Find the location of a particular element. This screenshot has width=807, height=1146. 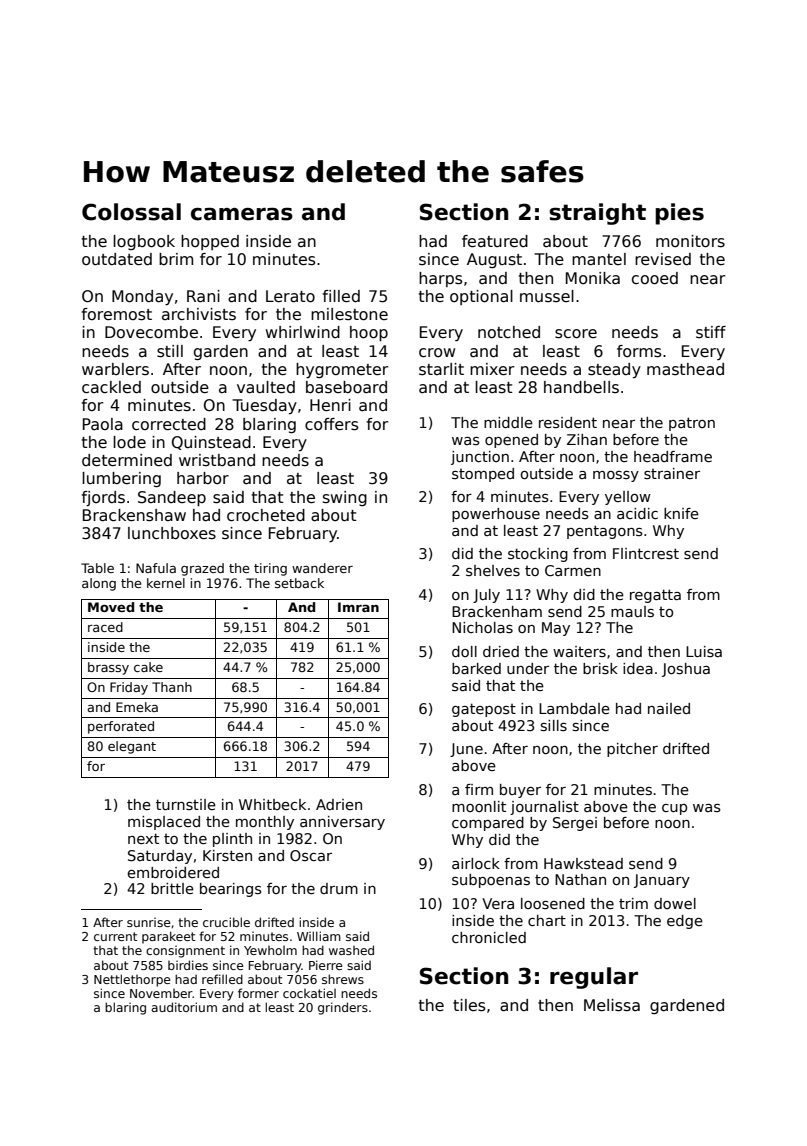

handbells is located at coordinates (581, 387).
